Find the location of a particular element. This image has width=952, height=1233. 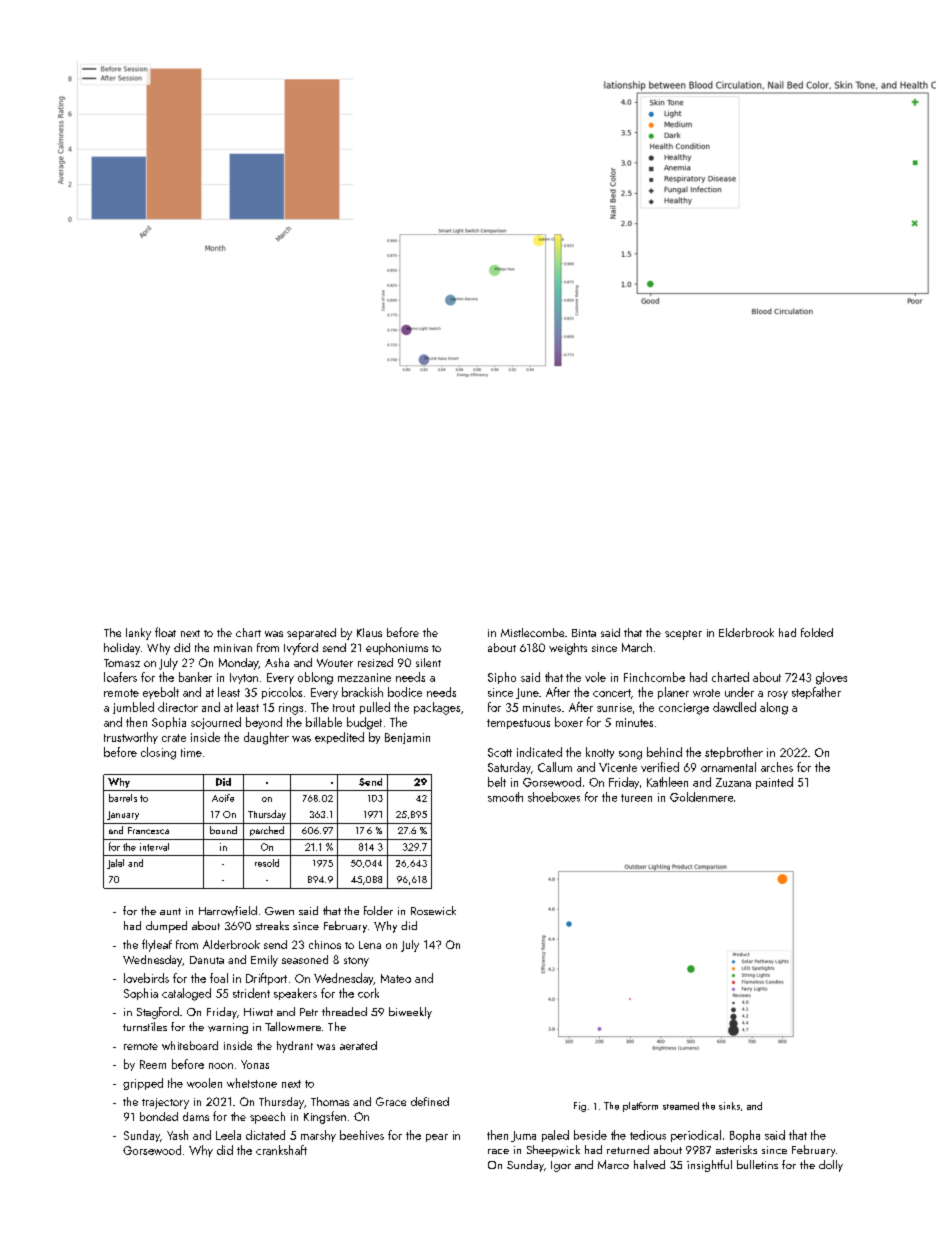

packages is located at coordinates (437, 708).
